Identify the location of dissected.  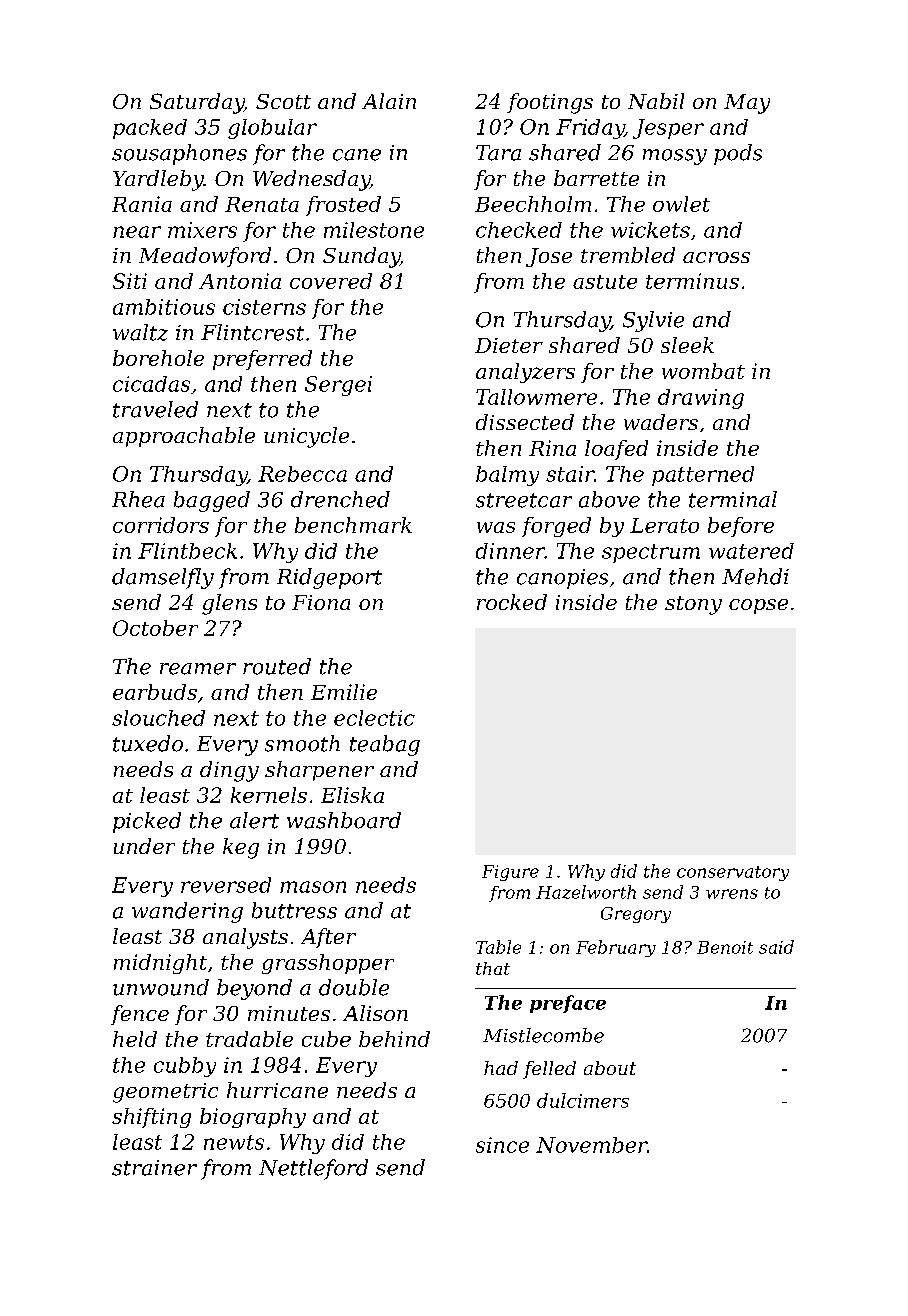
(525, 422).
